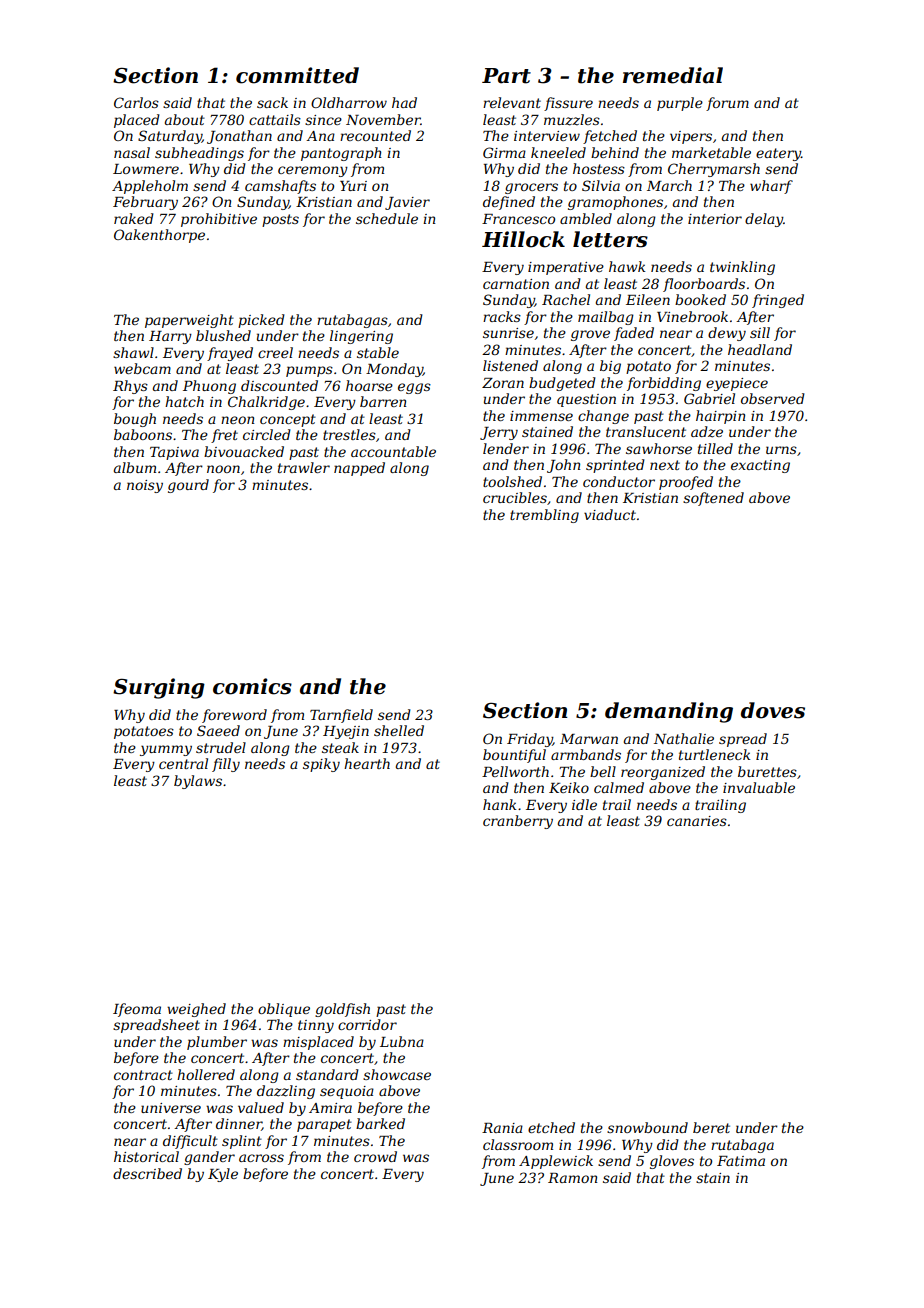 This document has height=1308, width=924. I want to click on fissure, so click(568, 104).
